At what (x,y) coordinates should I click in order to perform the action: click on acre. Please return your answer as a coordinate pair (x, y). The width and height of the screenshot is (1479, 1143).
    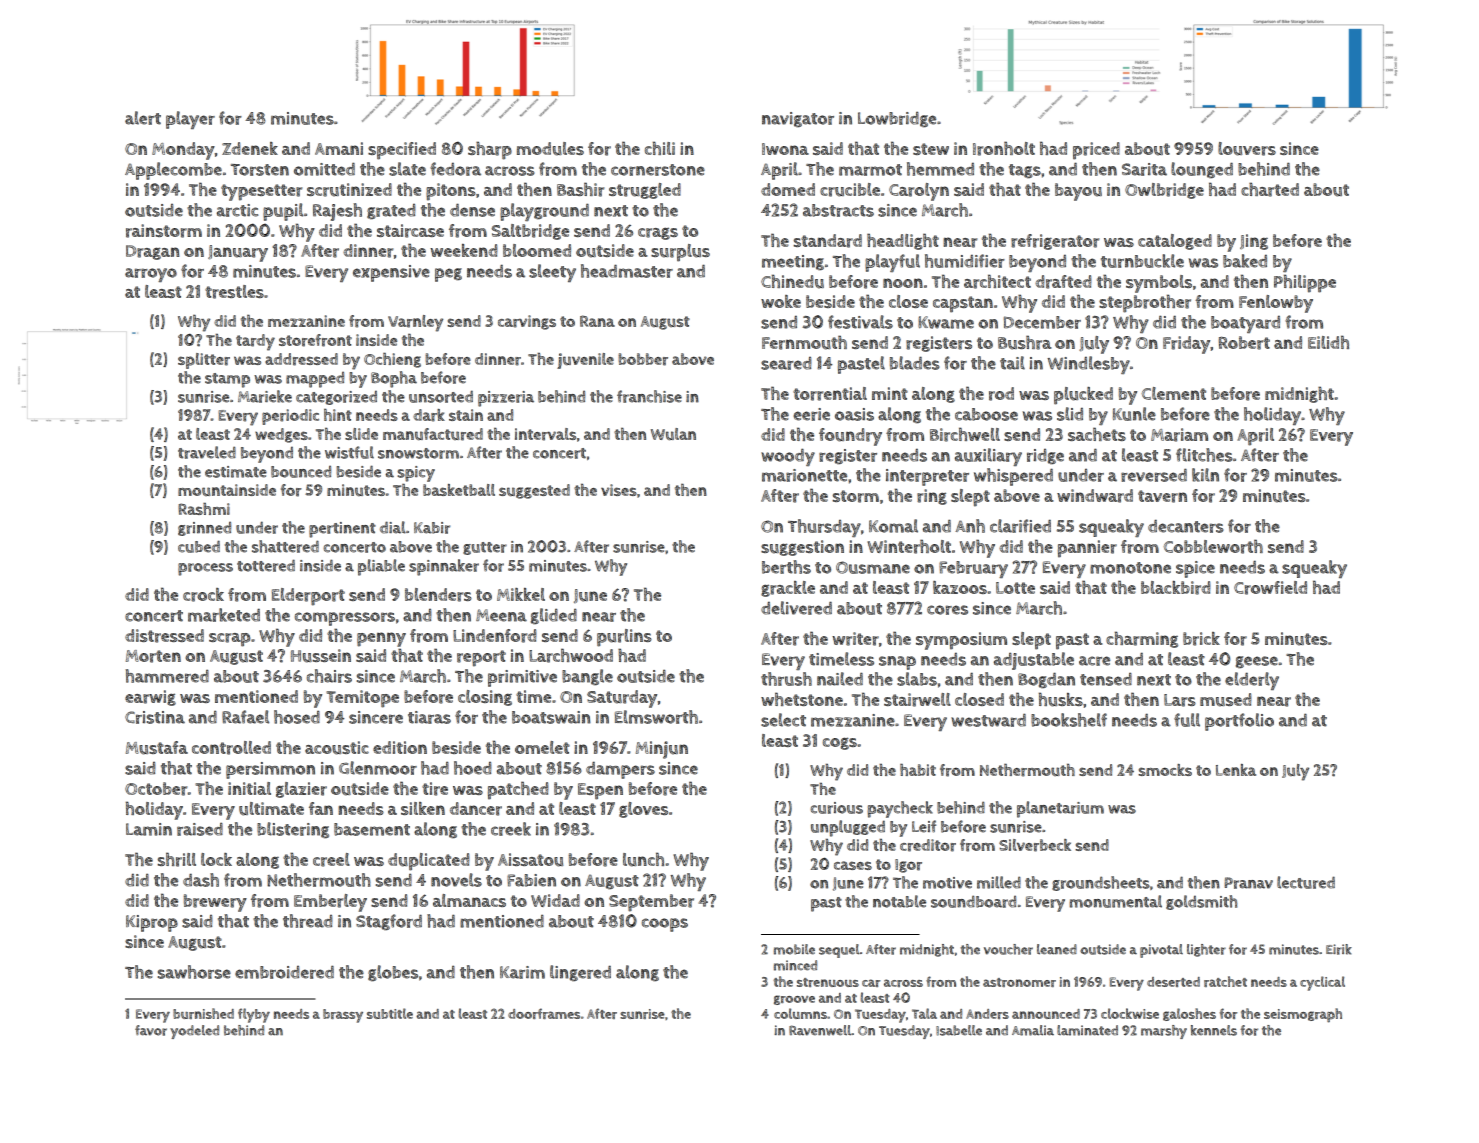
    Looking at the image, I should click on (1094, 661).
